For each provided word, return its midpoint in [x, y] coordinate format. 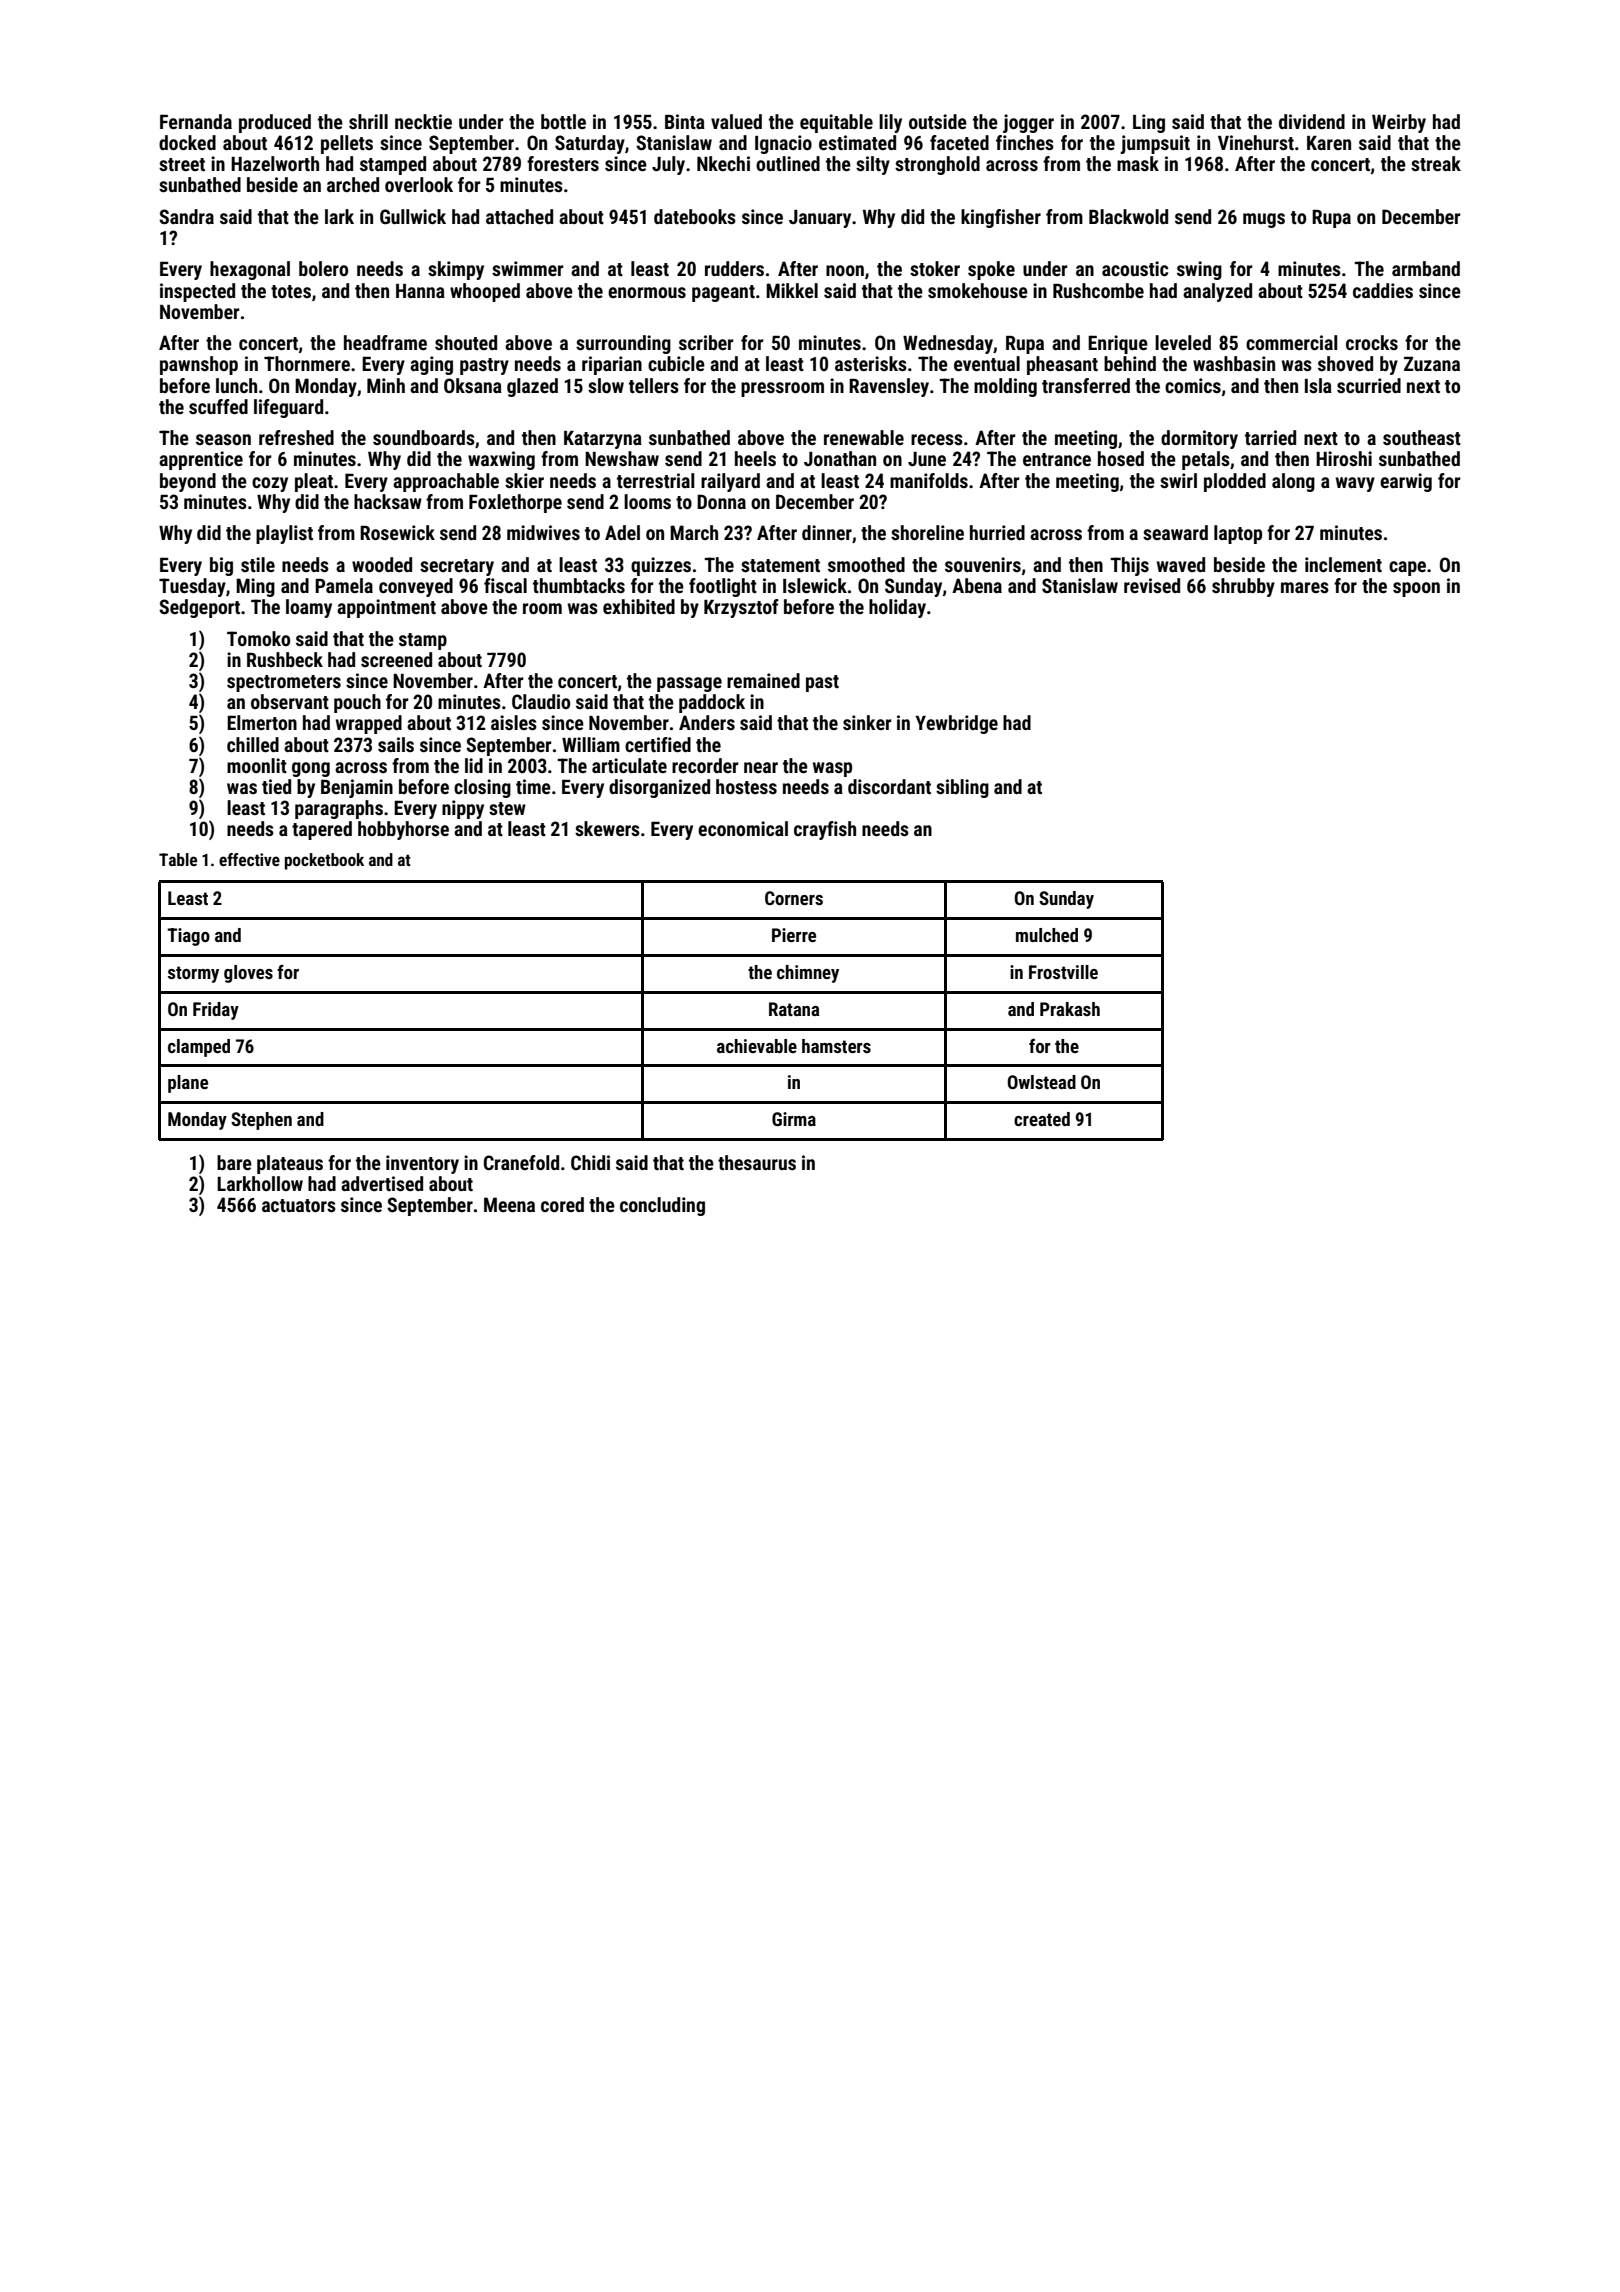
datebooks [695, 216]
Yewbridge [956, 724]
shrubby [1243, 587]
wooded [382, 564]
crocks [1372, 342]
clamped [199, 1048]
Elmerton [262, 722]
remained [763, 680]
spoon [1416, 589]
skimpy [456, 270]
